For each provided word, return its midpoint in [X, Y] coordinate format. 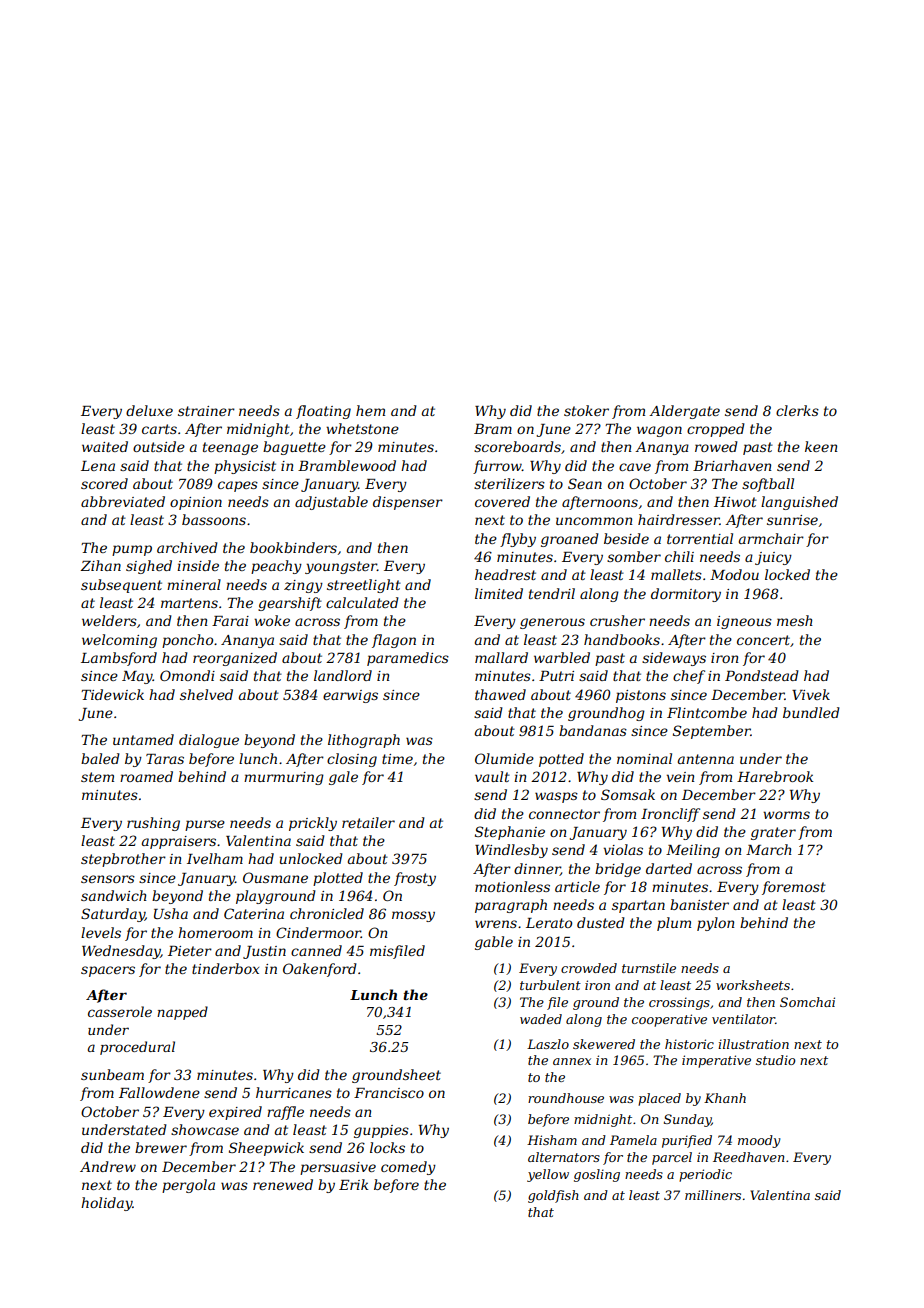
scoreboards [517, 446]
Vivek [811, 694]
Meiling [693, 851]
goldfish [553, 1196]
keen [821, 446]
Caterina [254, 913]
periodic [705, 1175]
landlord [343, 675]
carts [159, 429]
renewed [283, 1184]
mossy [413, 916]
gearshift [290, 604]
